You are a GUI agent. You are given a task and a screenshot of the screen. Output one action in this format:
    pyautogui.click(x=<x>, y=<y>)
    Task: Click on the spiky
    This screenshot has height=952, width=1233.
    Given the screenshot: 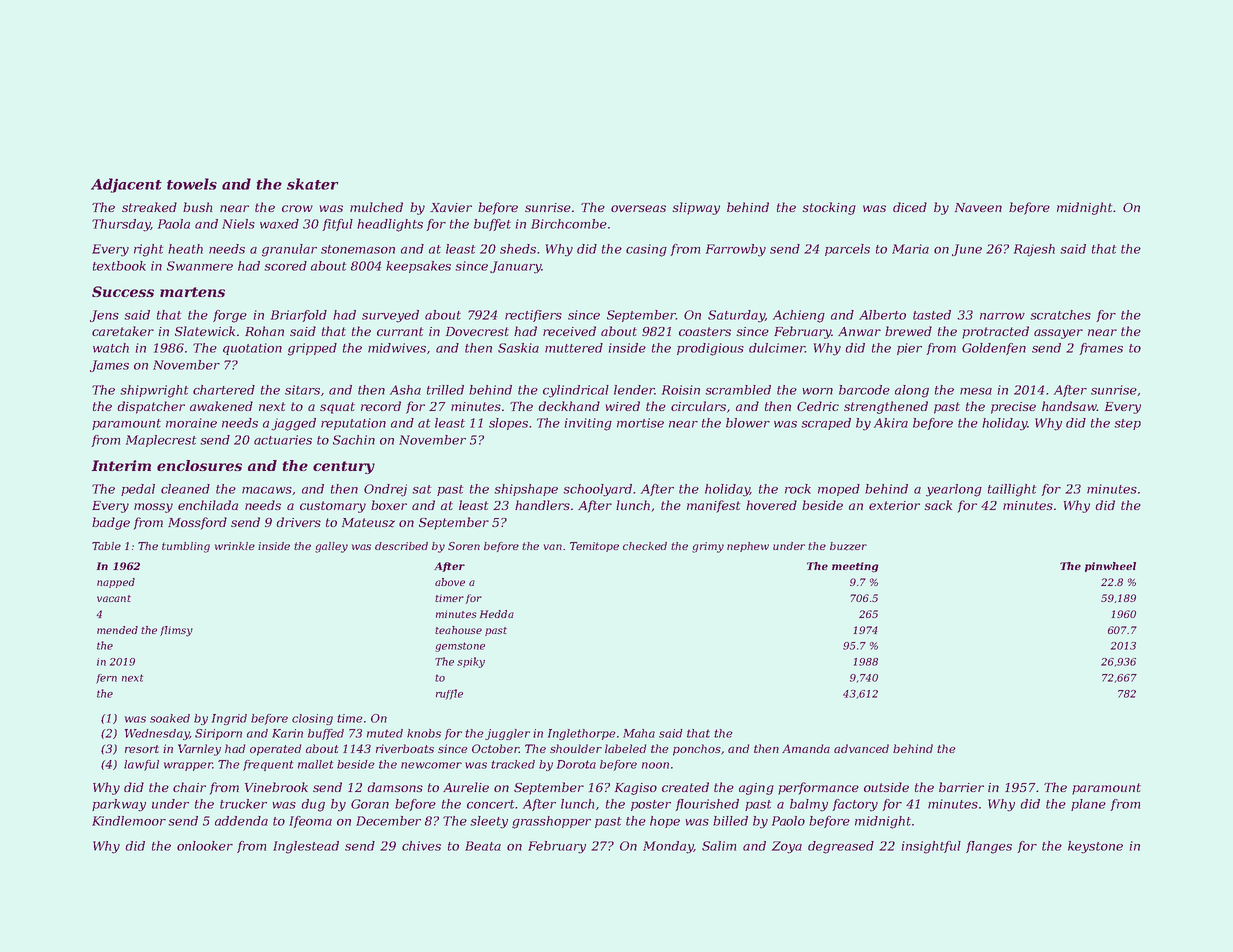 What is the action you would take?
    pyautogui.click(x=471, y=662)
